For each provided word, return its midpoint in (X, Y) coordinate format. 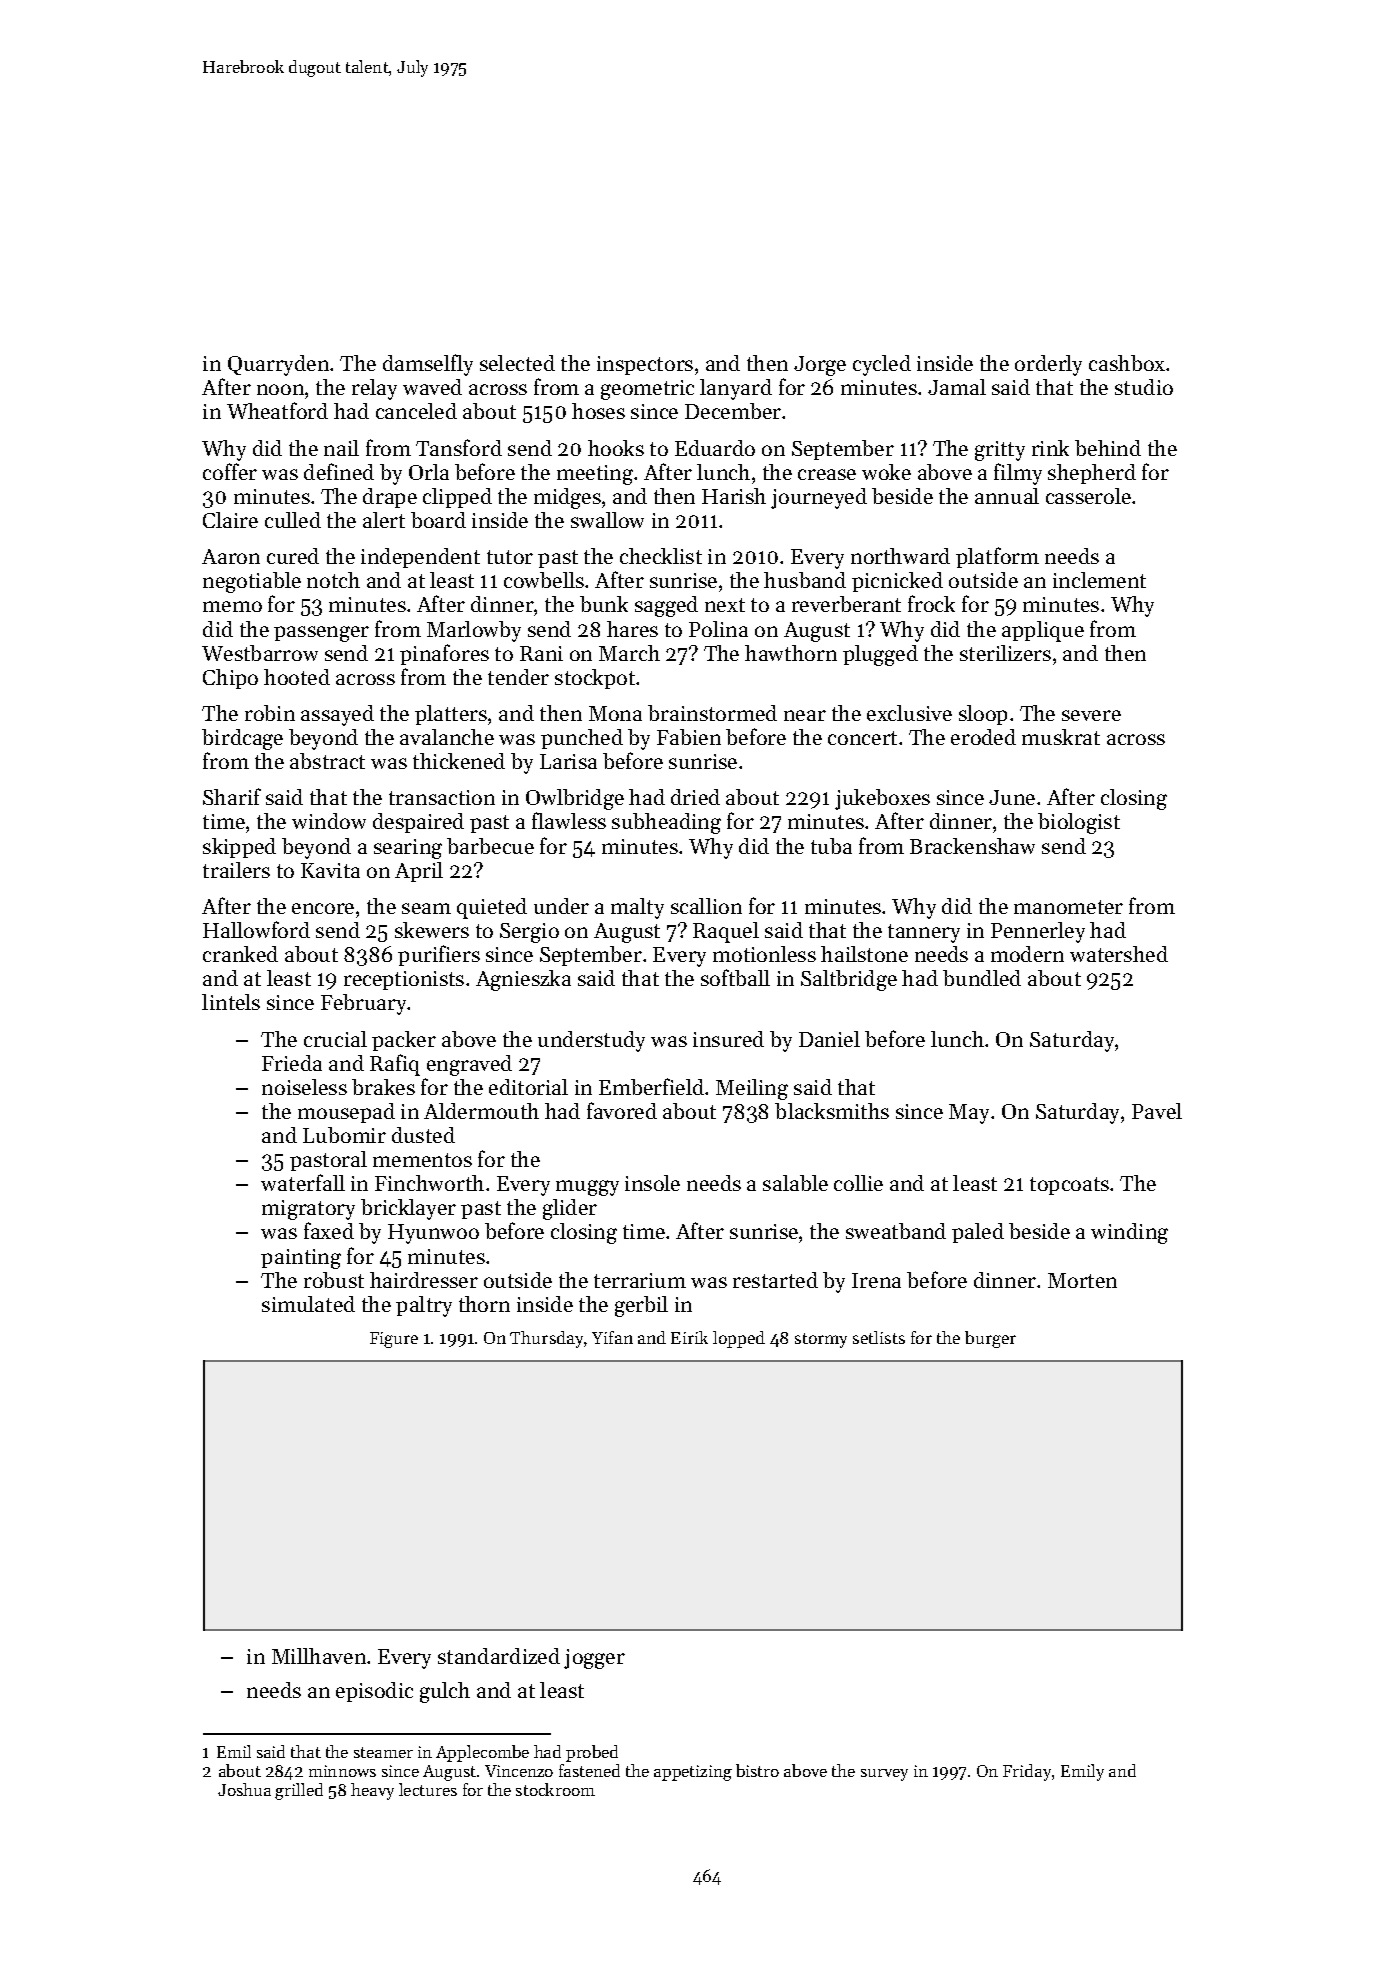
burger (990, 1339)
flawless (569, 820)
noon (280, 389)
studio (1144, 387)
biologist (1079, 823)
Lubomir (344, 1135)
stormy (821, 1340)
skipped (239, 848)
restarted (775, 1280)
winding (1129, 1233)
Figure (394, 1340)
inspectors (645, 365)
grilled (299, 1791)
